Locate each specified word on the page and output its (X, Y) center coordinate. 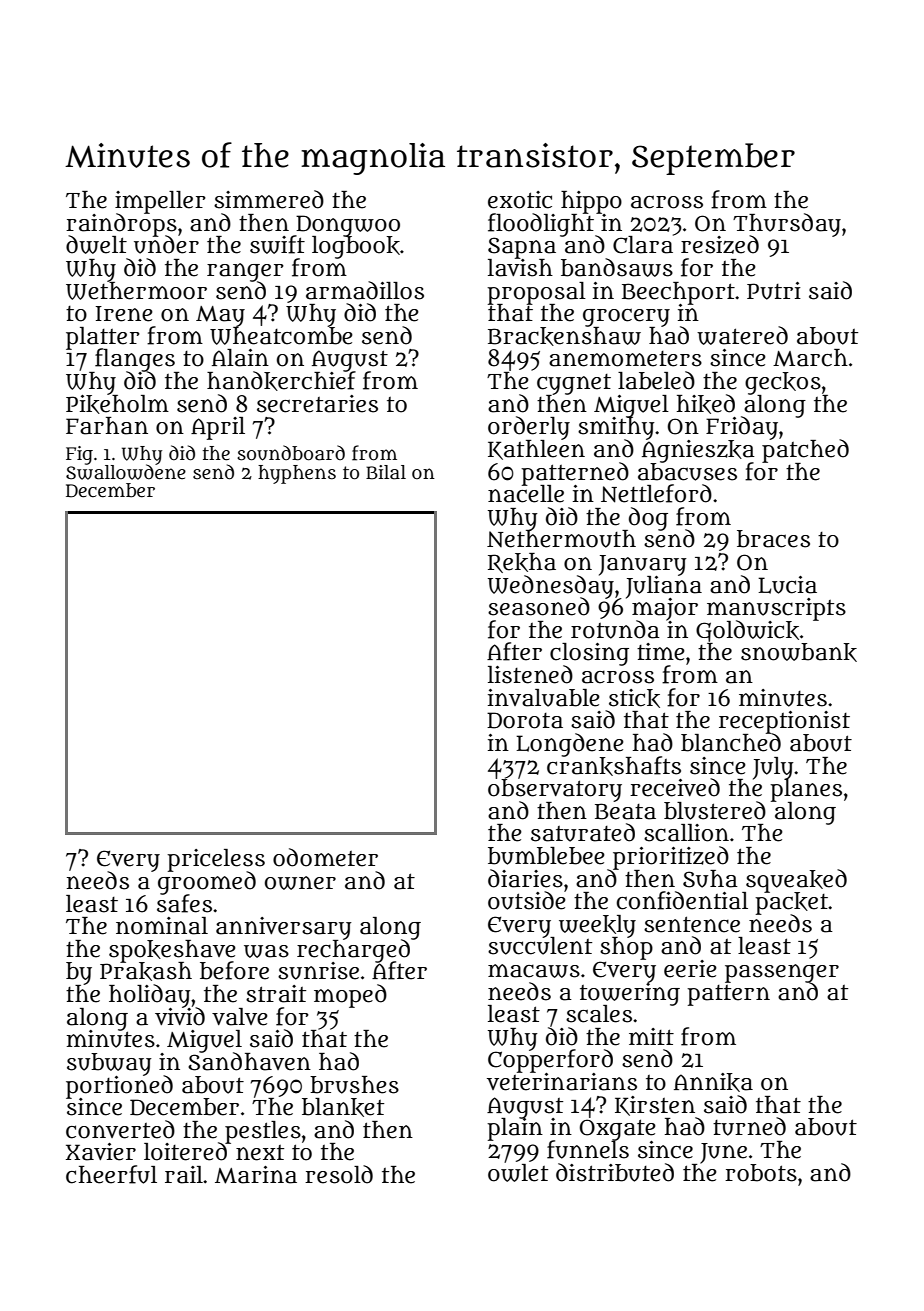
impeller (160, 202)
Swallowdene (126, 472)
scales (599, 1014)
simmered (269, 199)
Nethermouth (561, 539)
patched (805, 451)
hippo (591, 202)
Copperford (550, 1061)
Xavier (101, 1152)
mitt (651, 1036)
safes (184, 903)
